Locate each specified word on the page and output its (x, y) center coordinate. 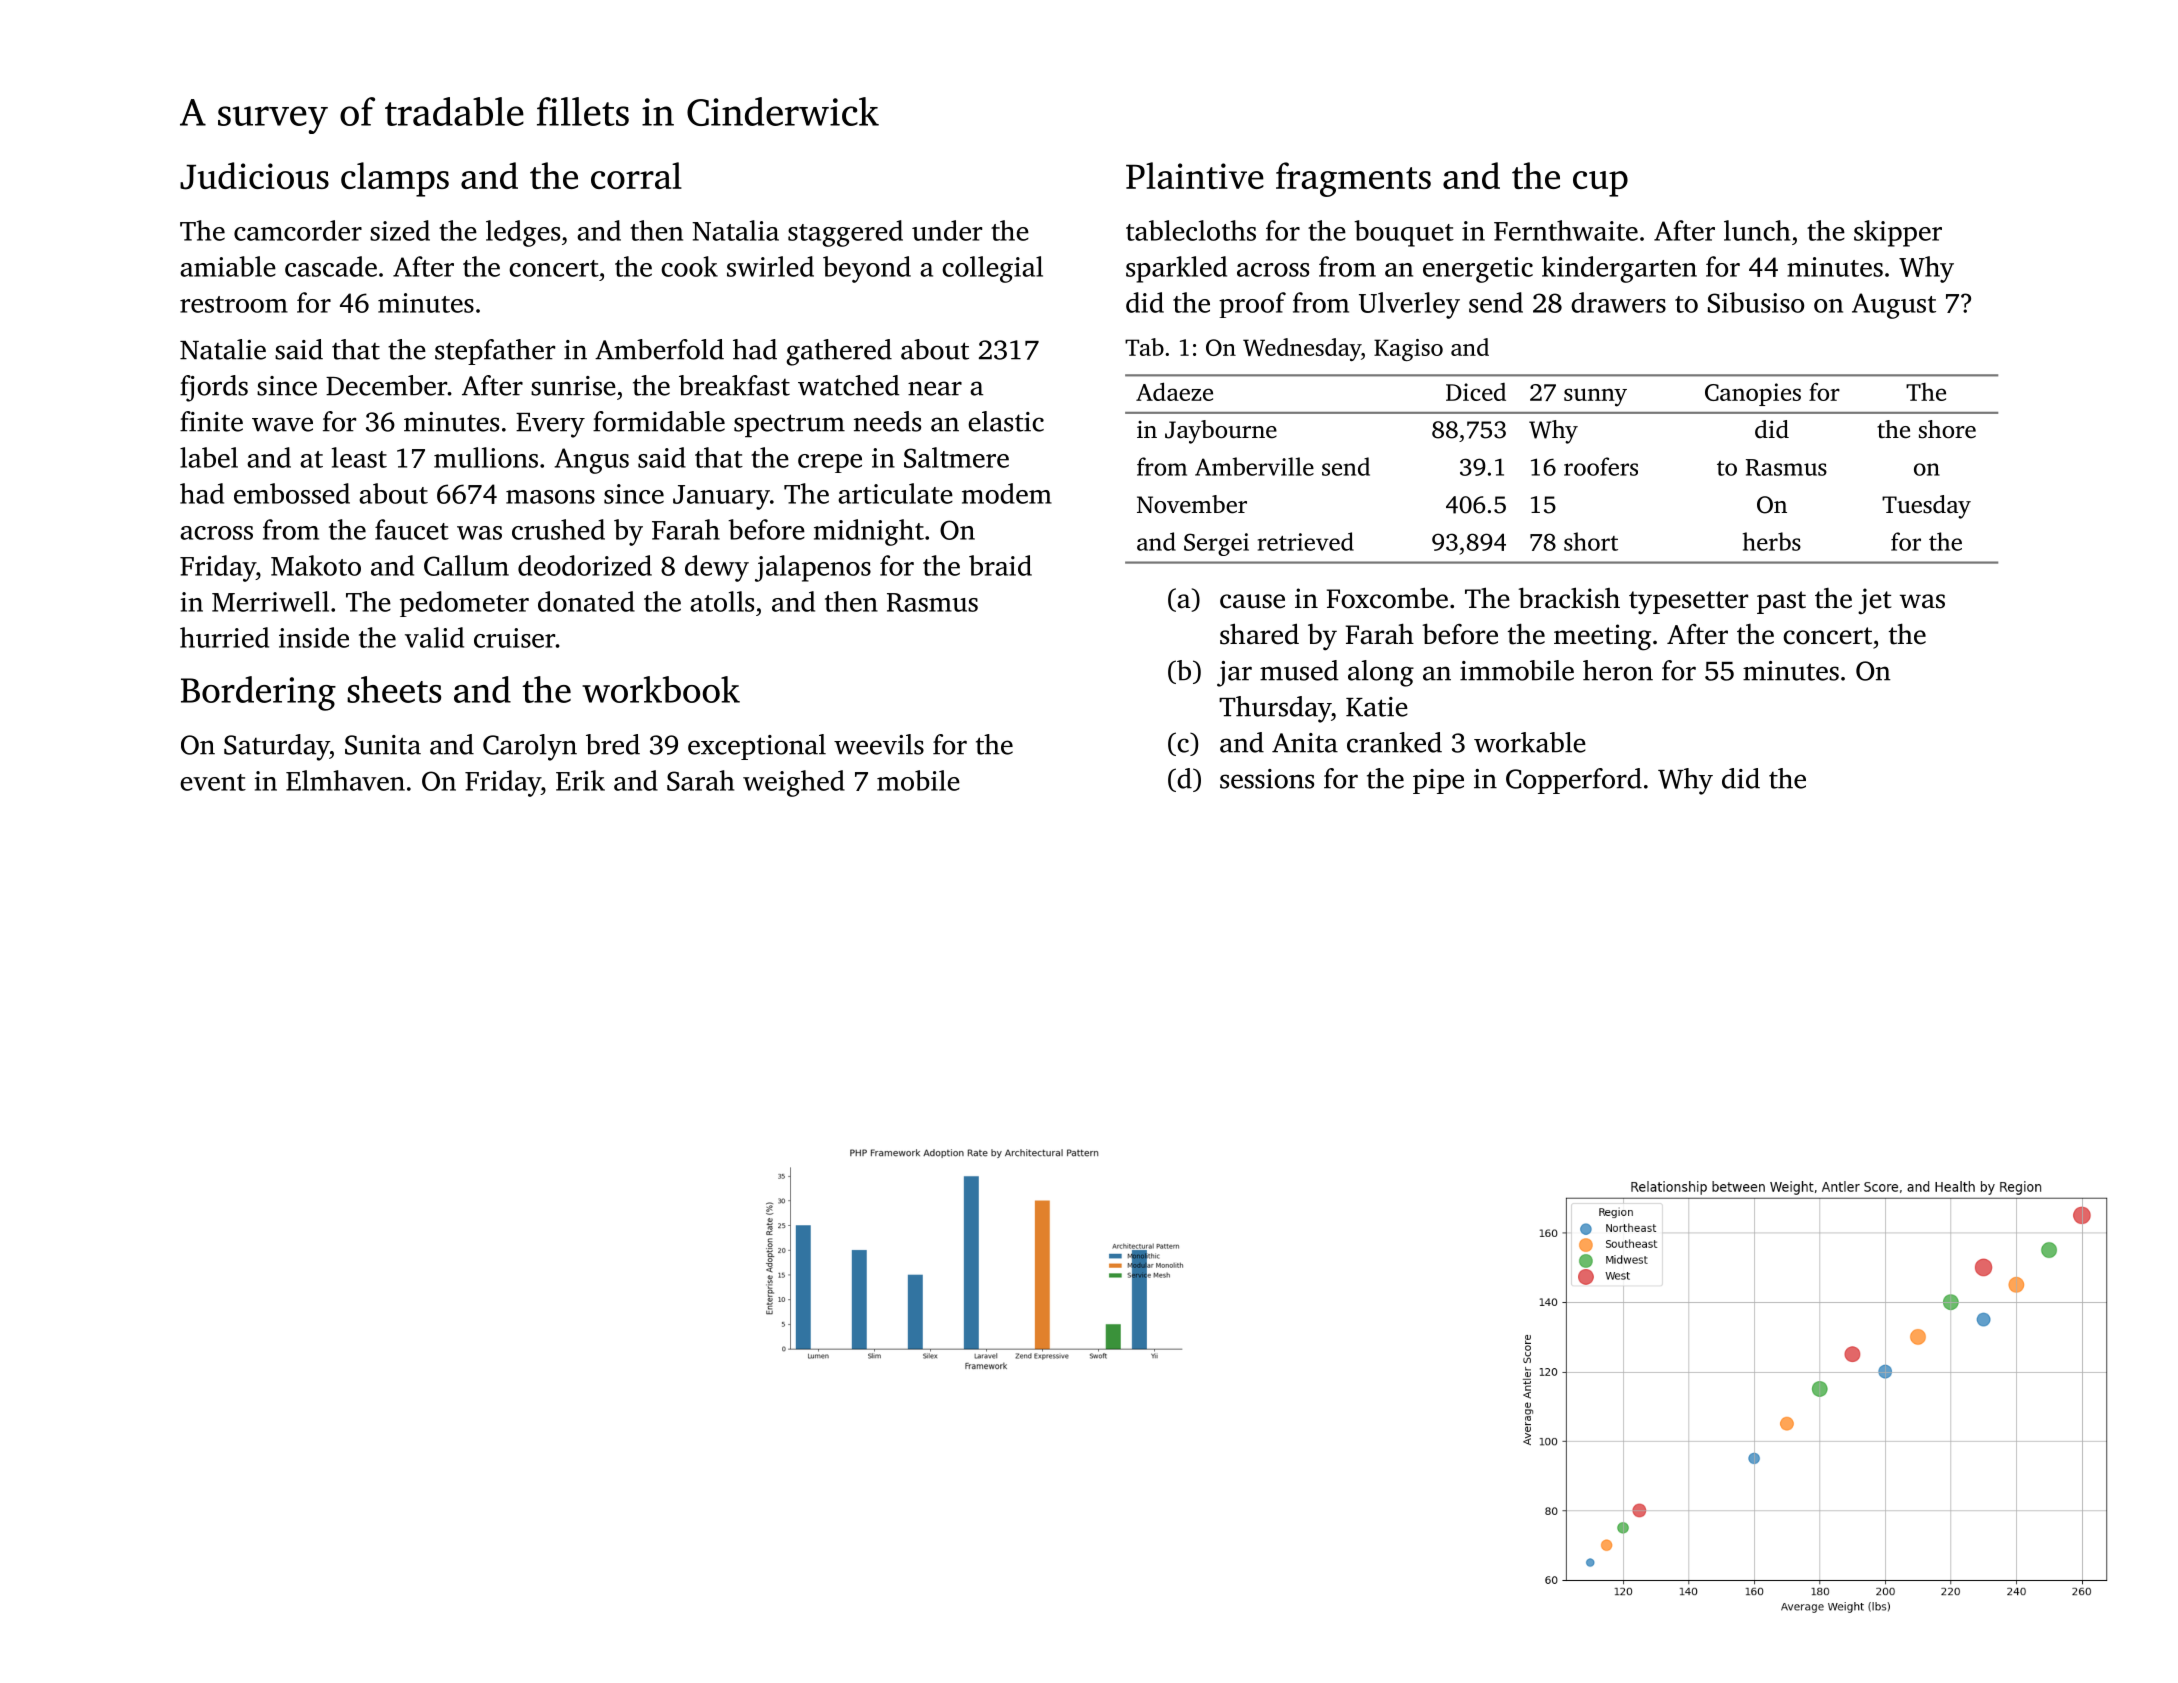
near (935, 388)
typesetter (1688, 603)
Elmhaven (345, 780)
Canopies (1753, 394)
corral (636, 175)
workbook (661, 689)
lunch (1757, 230)
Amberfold (659, 349)
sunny (1595, 397)
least (359, 457)
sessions (1267, 779)
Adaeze (1174, 391)
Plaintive (1195, 175)
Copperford (1574, 781)
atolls (722, 601)
